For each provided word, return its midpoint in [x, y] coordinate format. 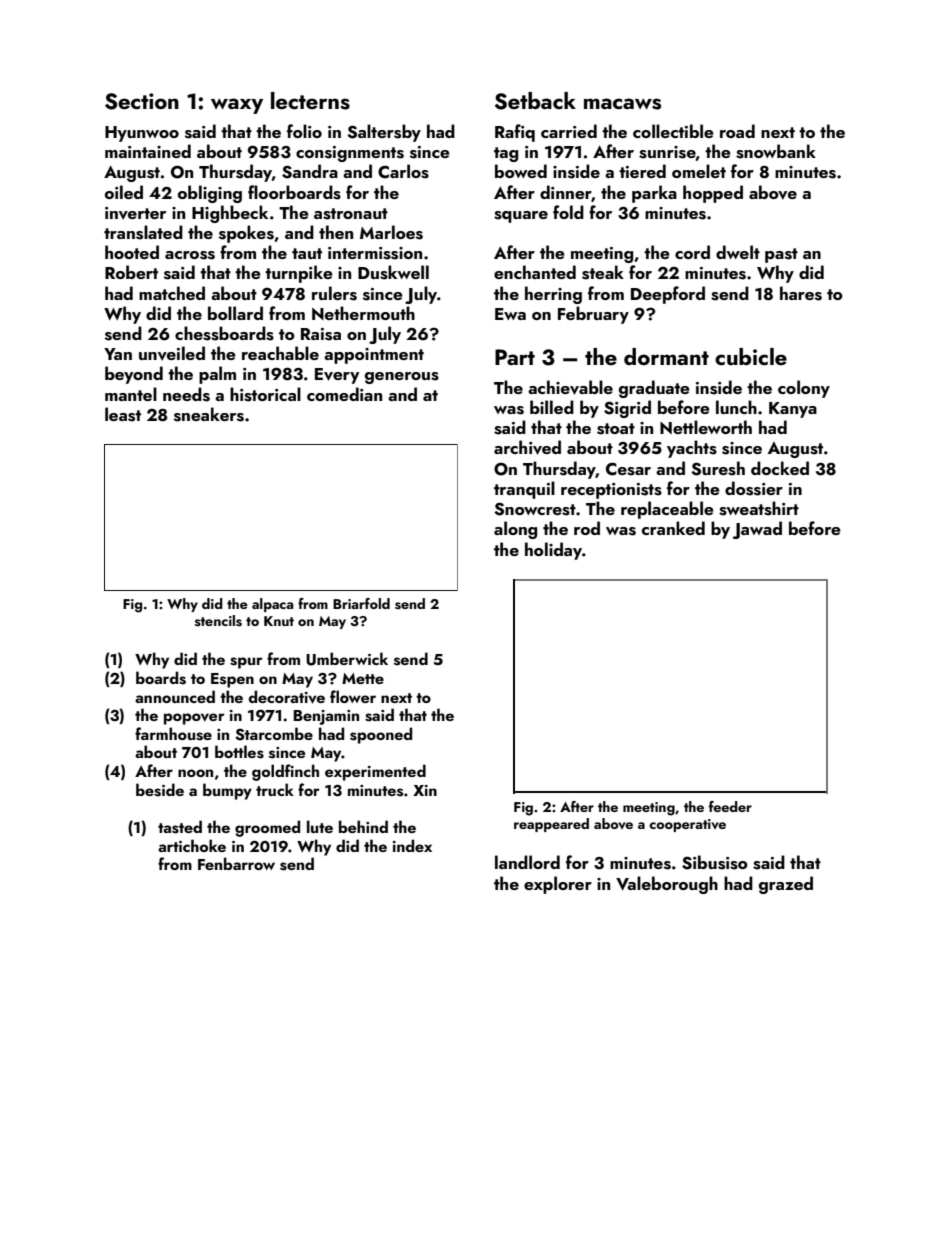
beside [160, 790]
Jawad [757, 530]
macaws [622, 104]
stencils [218, 621]
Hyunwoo [142, 134]
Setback [535, 101]
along [515, 530]
